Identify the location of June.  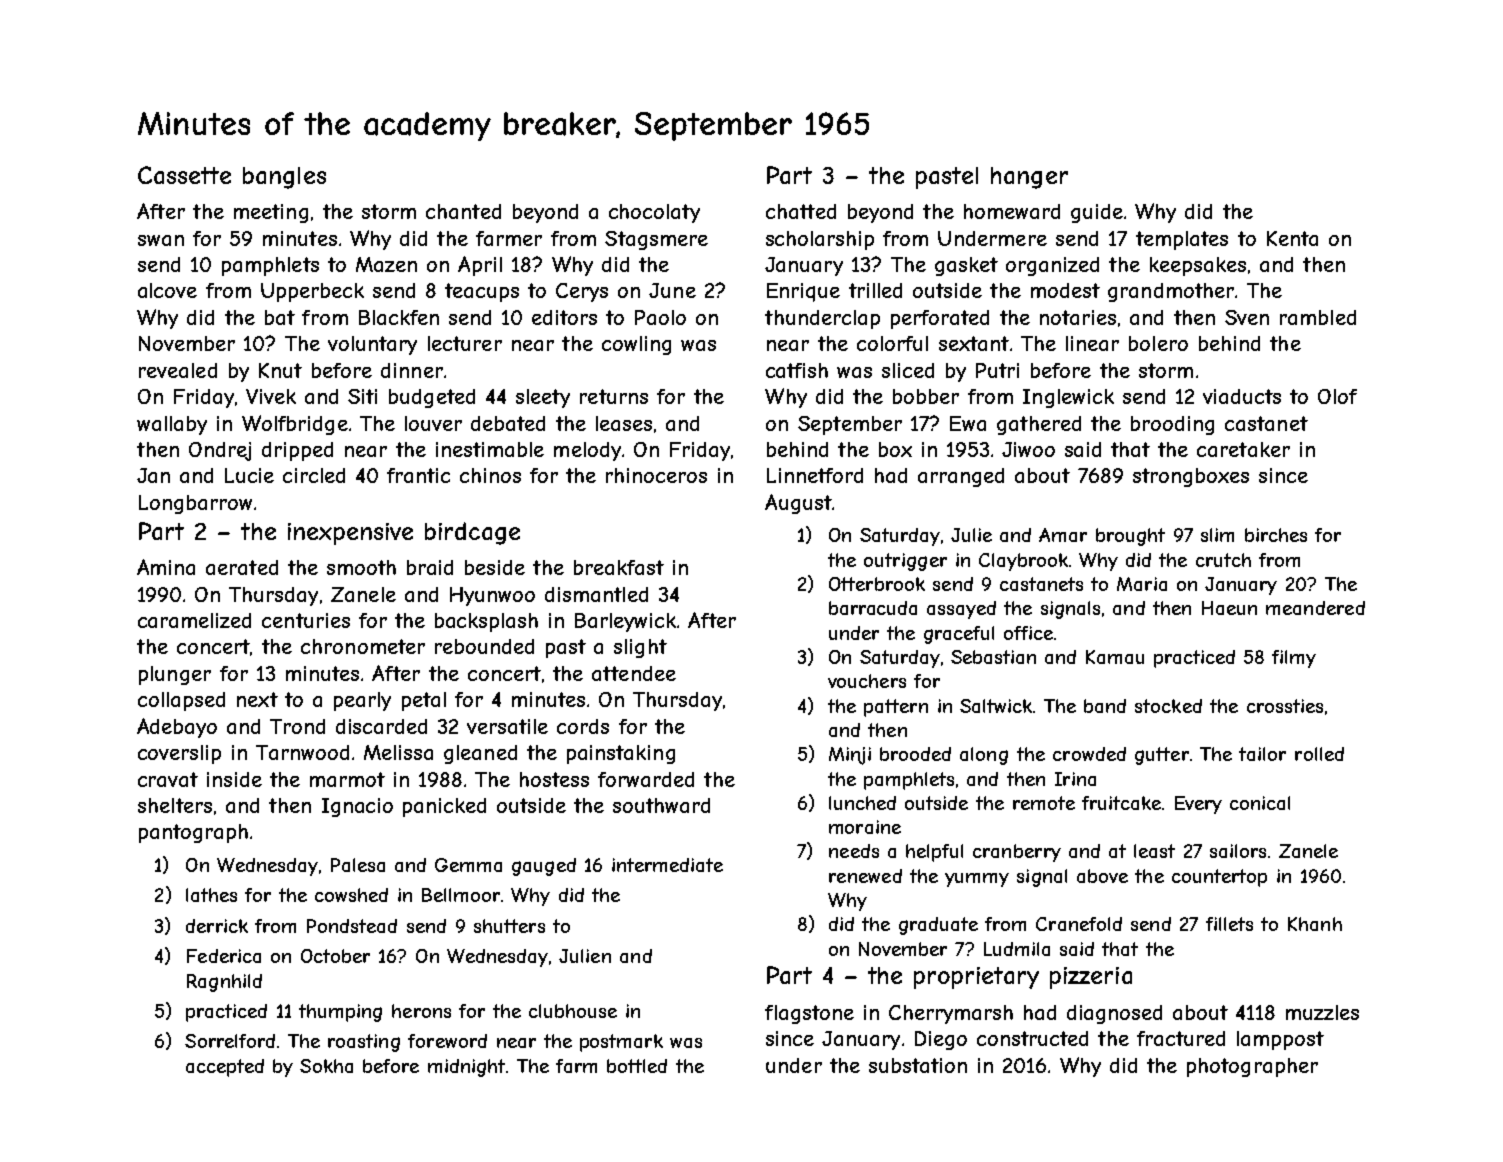
(672, 290).
